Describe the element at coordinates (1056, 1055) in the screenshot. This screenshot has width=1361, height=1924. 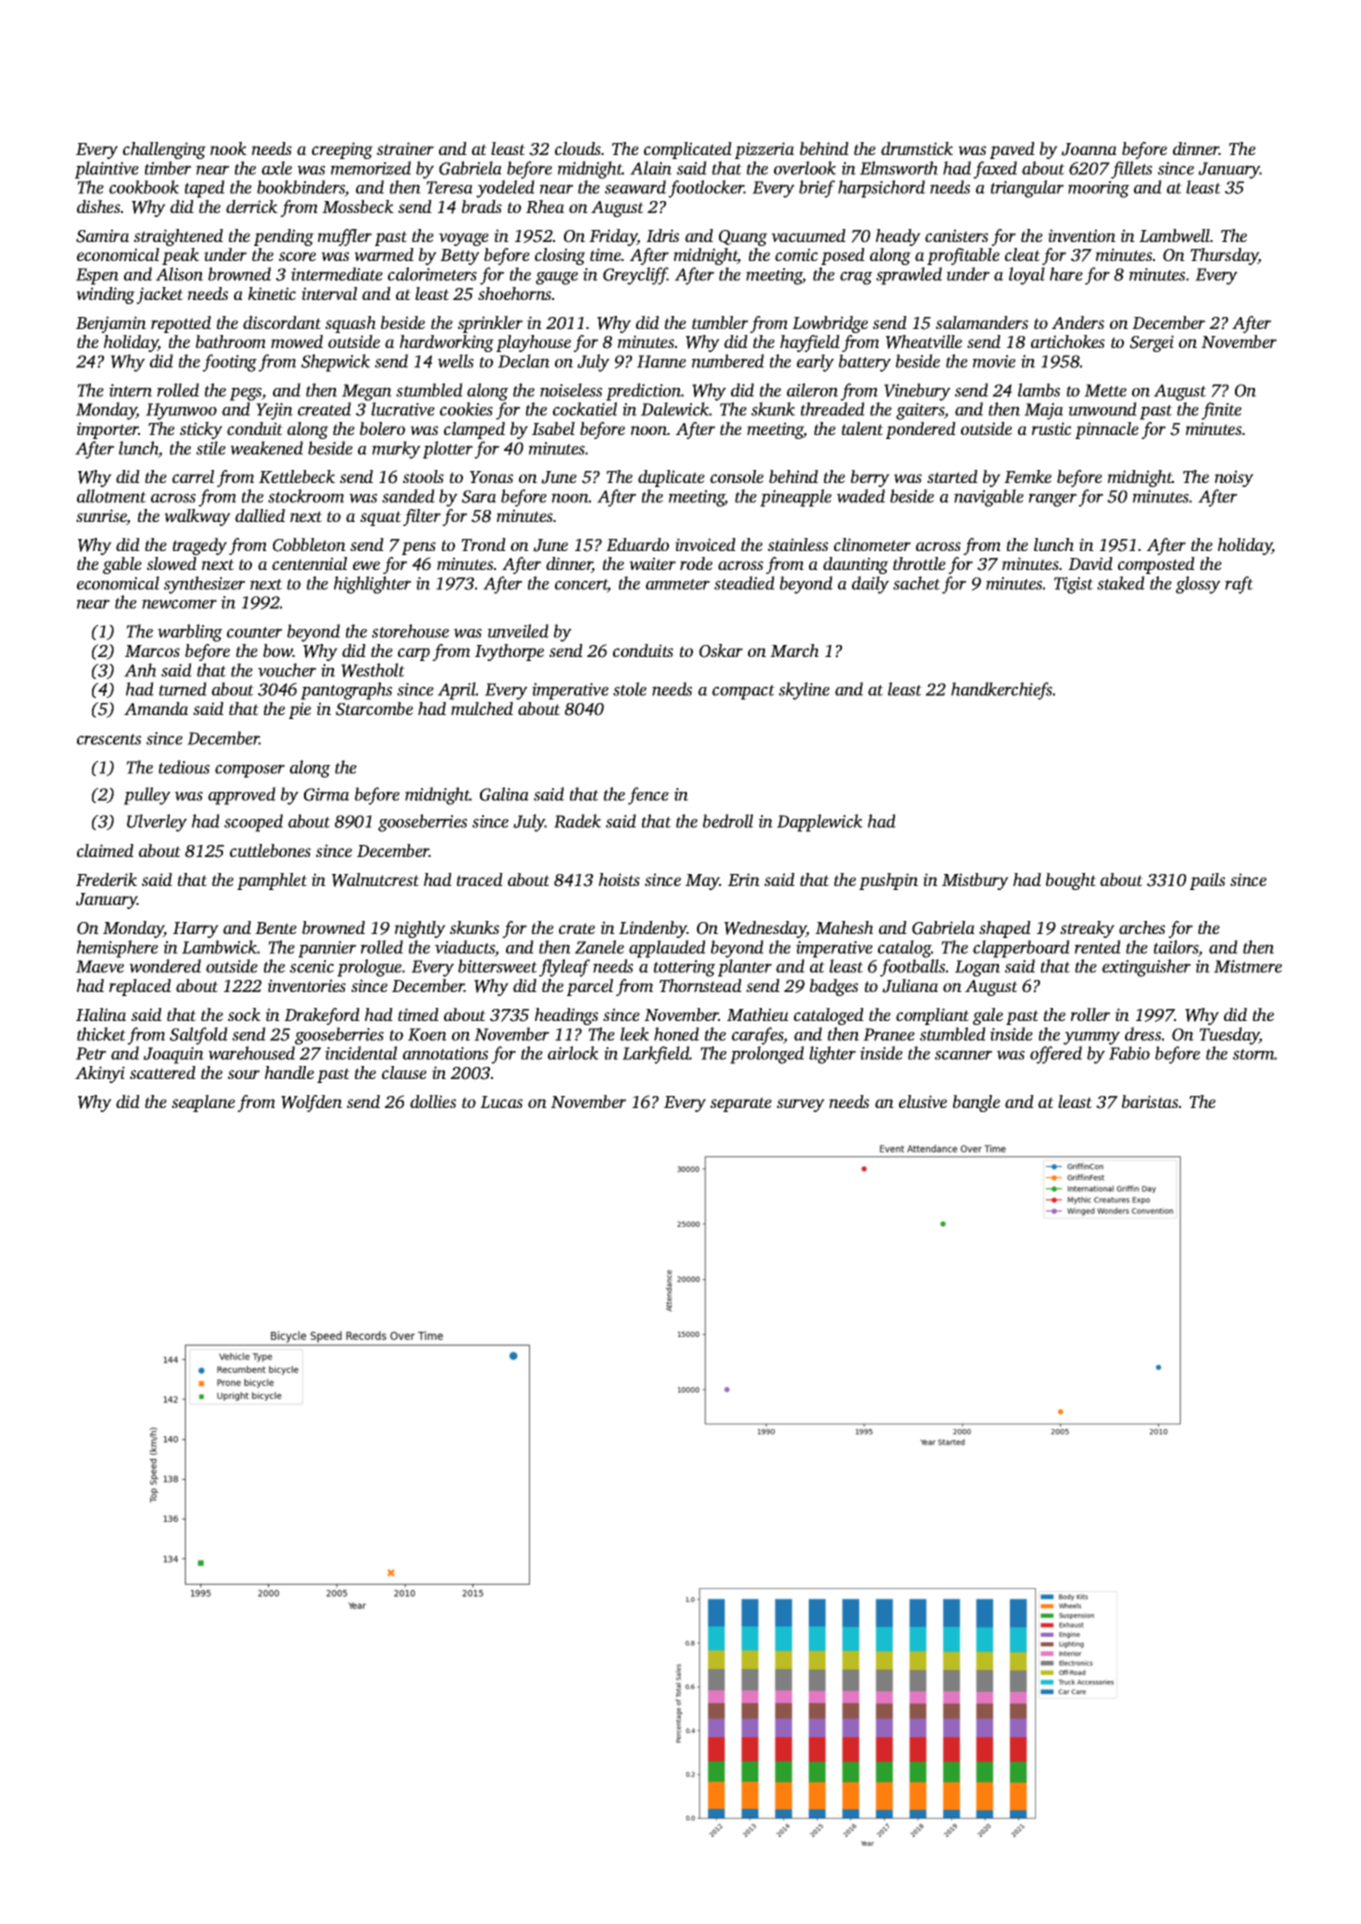
I see `offered` at that location.
